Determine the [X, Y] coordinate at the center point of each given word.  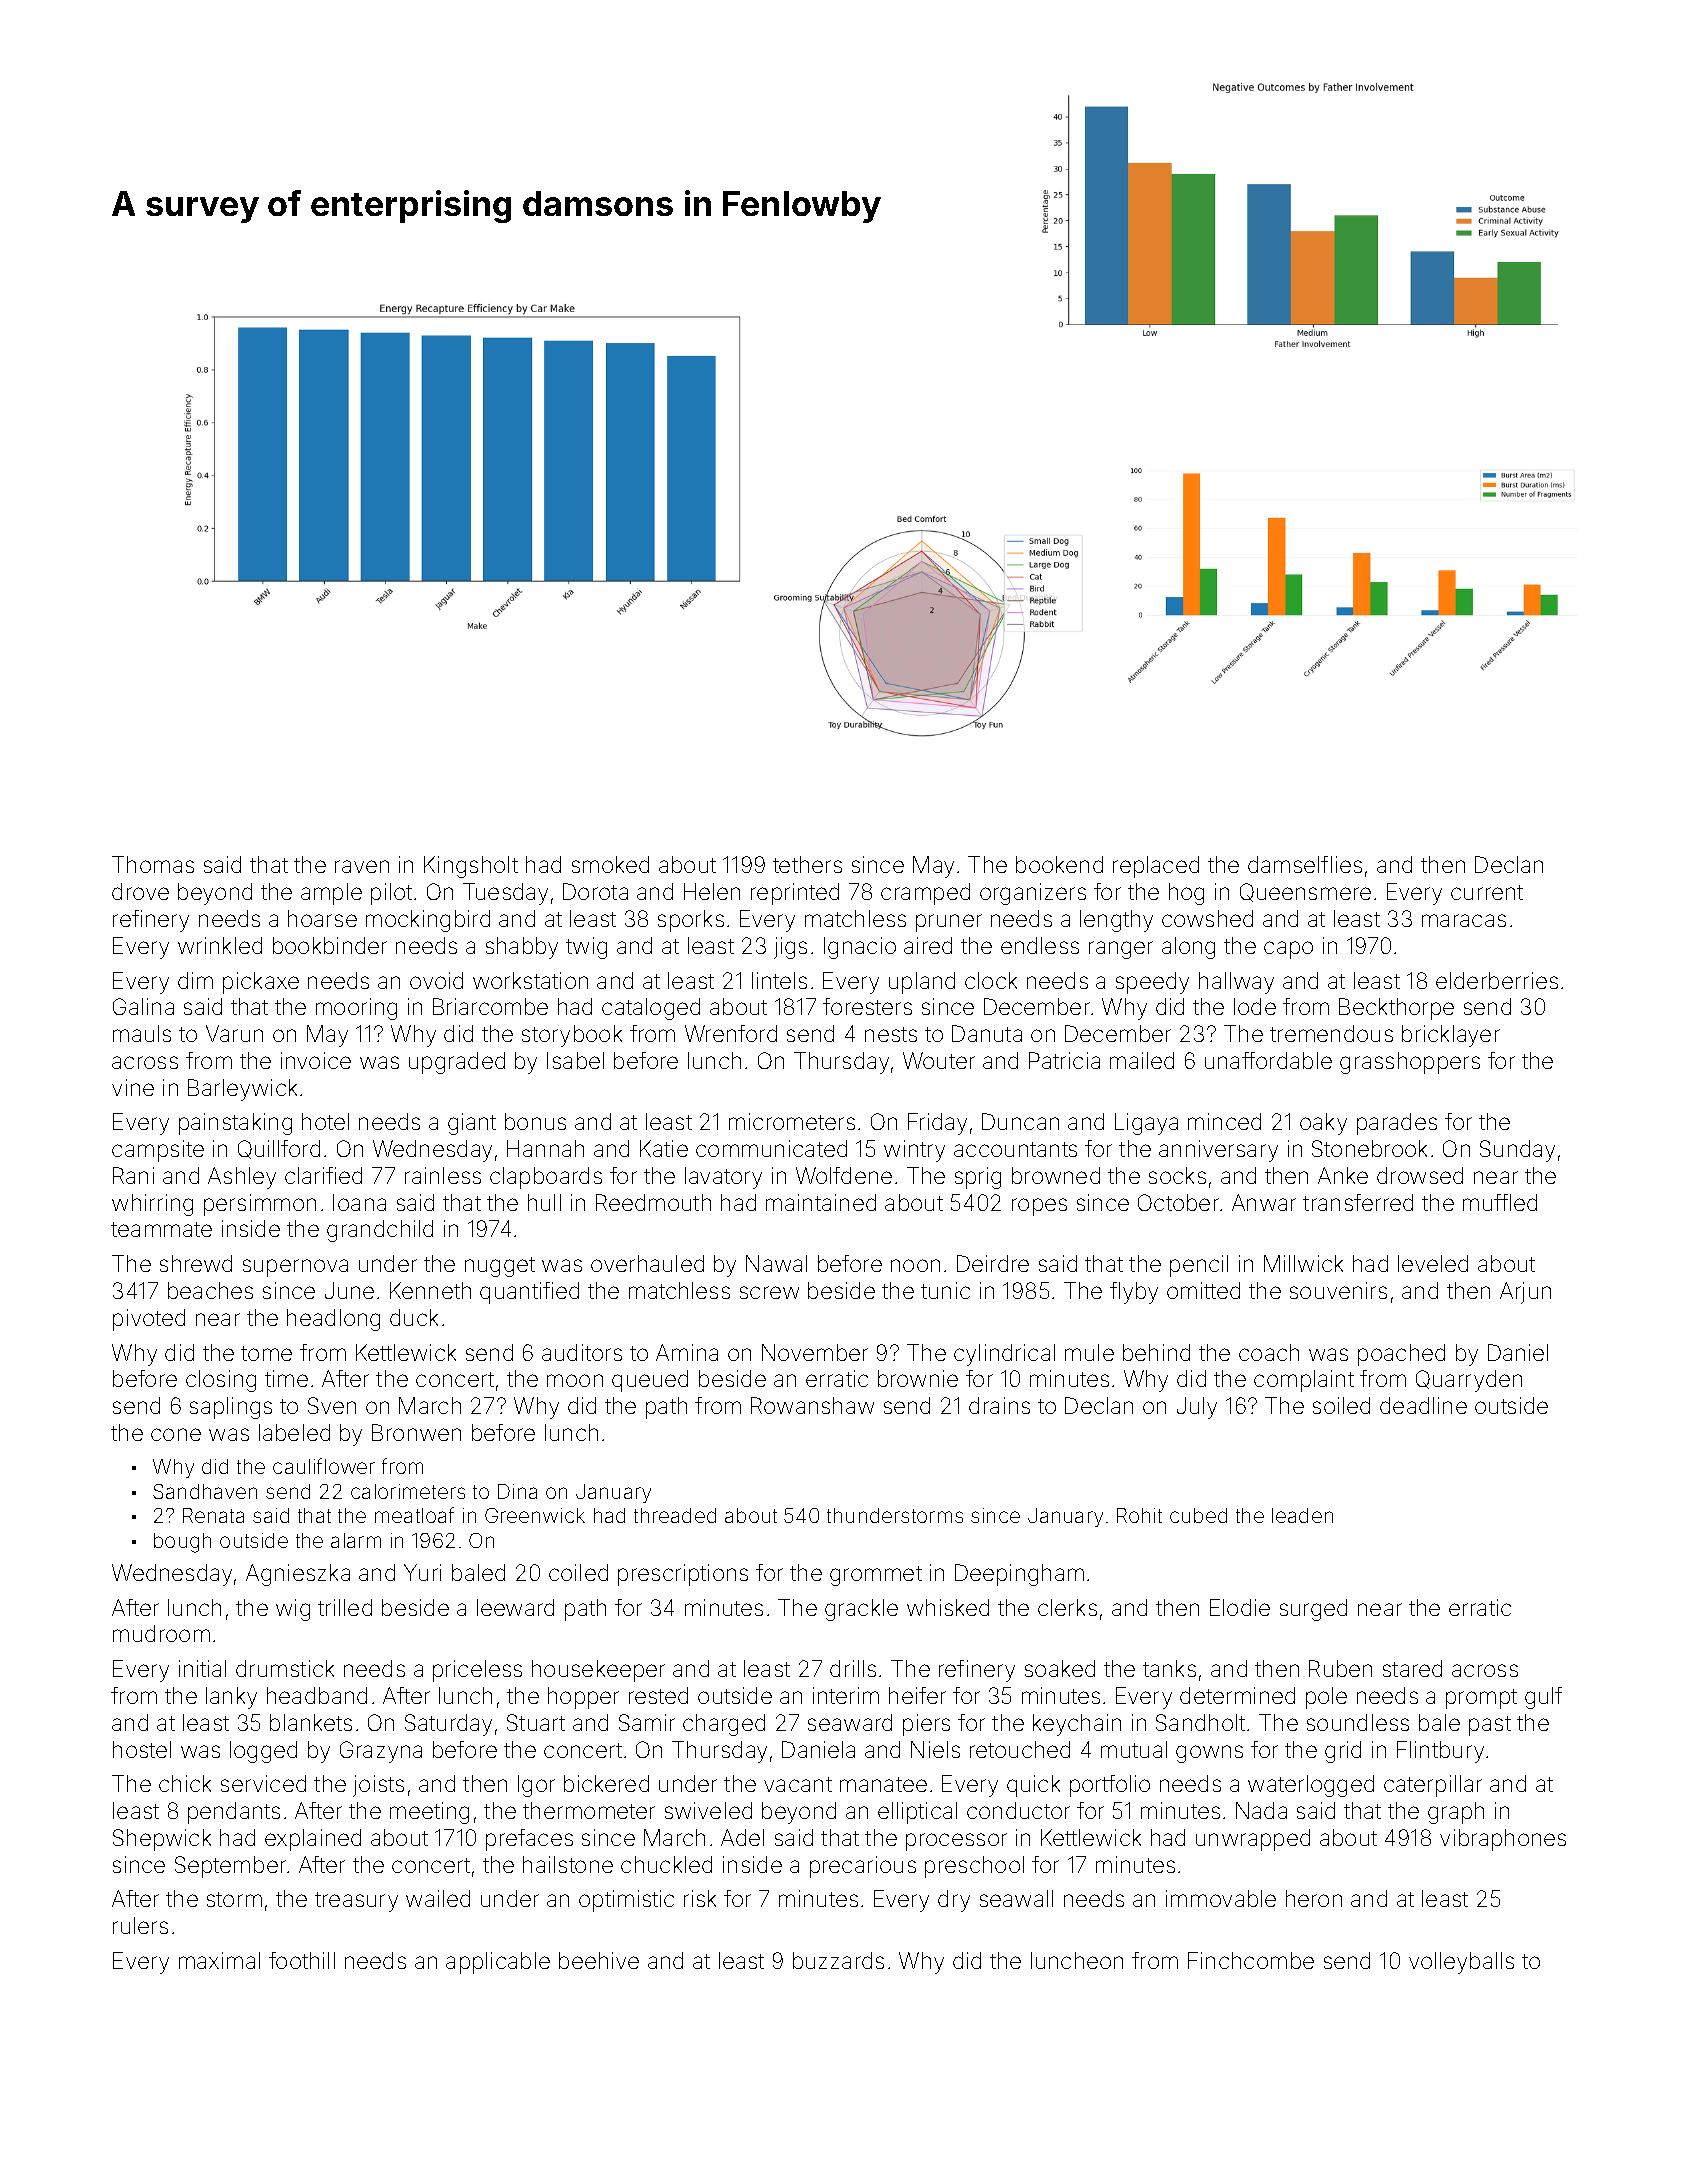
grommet [876, 1576]
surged [1313, 1610]
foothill [302, 1960]
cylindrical [1004, 1355]
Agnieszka [298, 1575]
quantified [529, 1293]
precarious [863, 1867]
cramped [925, 894]
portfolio [1110, 1786]
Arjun [1525, 1293]
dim [195, 980]
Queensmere [1305, 892]
